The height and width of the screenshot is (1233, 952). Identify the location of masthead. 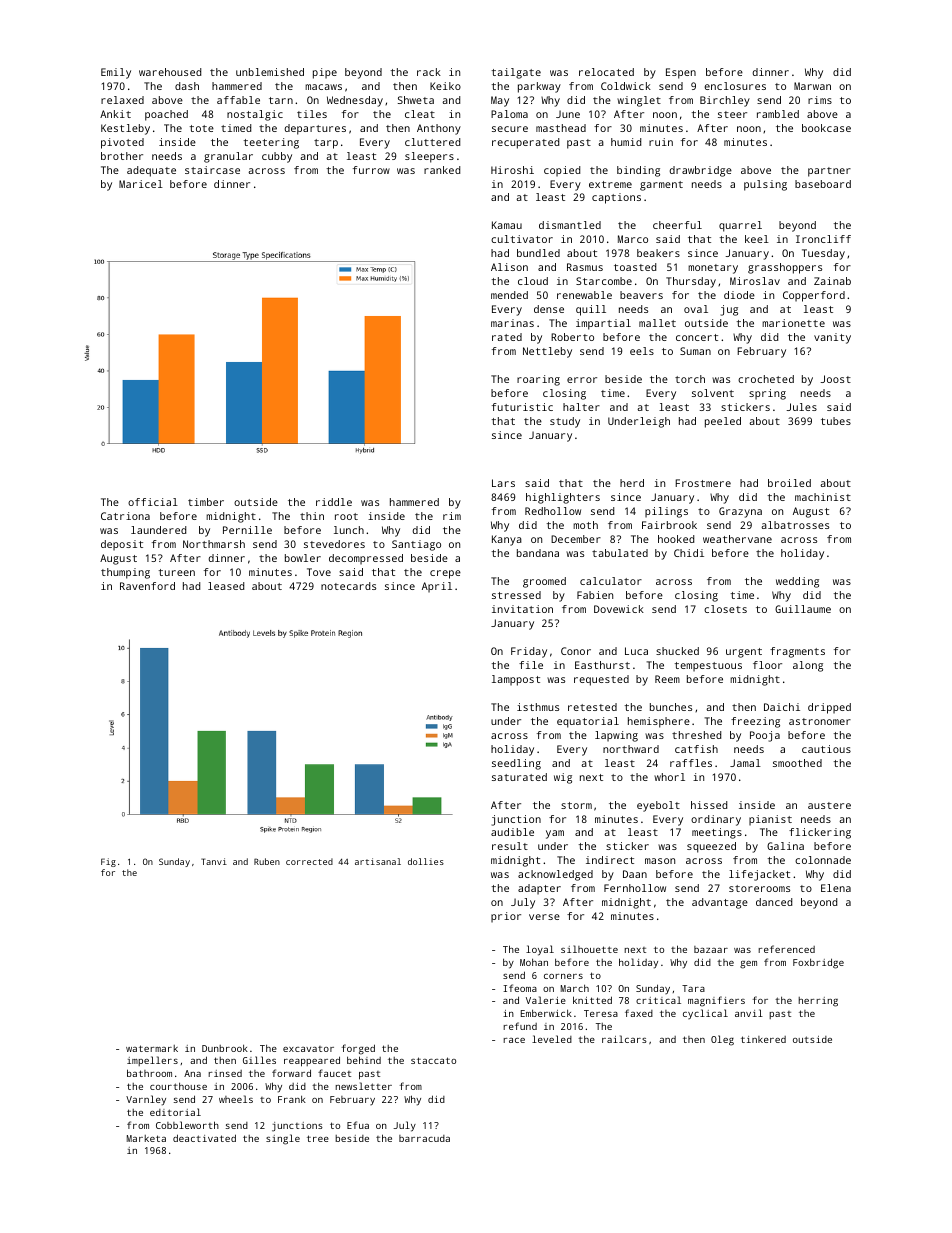
(561, 128).
